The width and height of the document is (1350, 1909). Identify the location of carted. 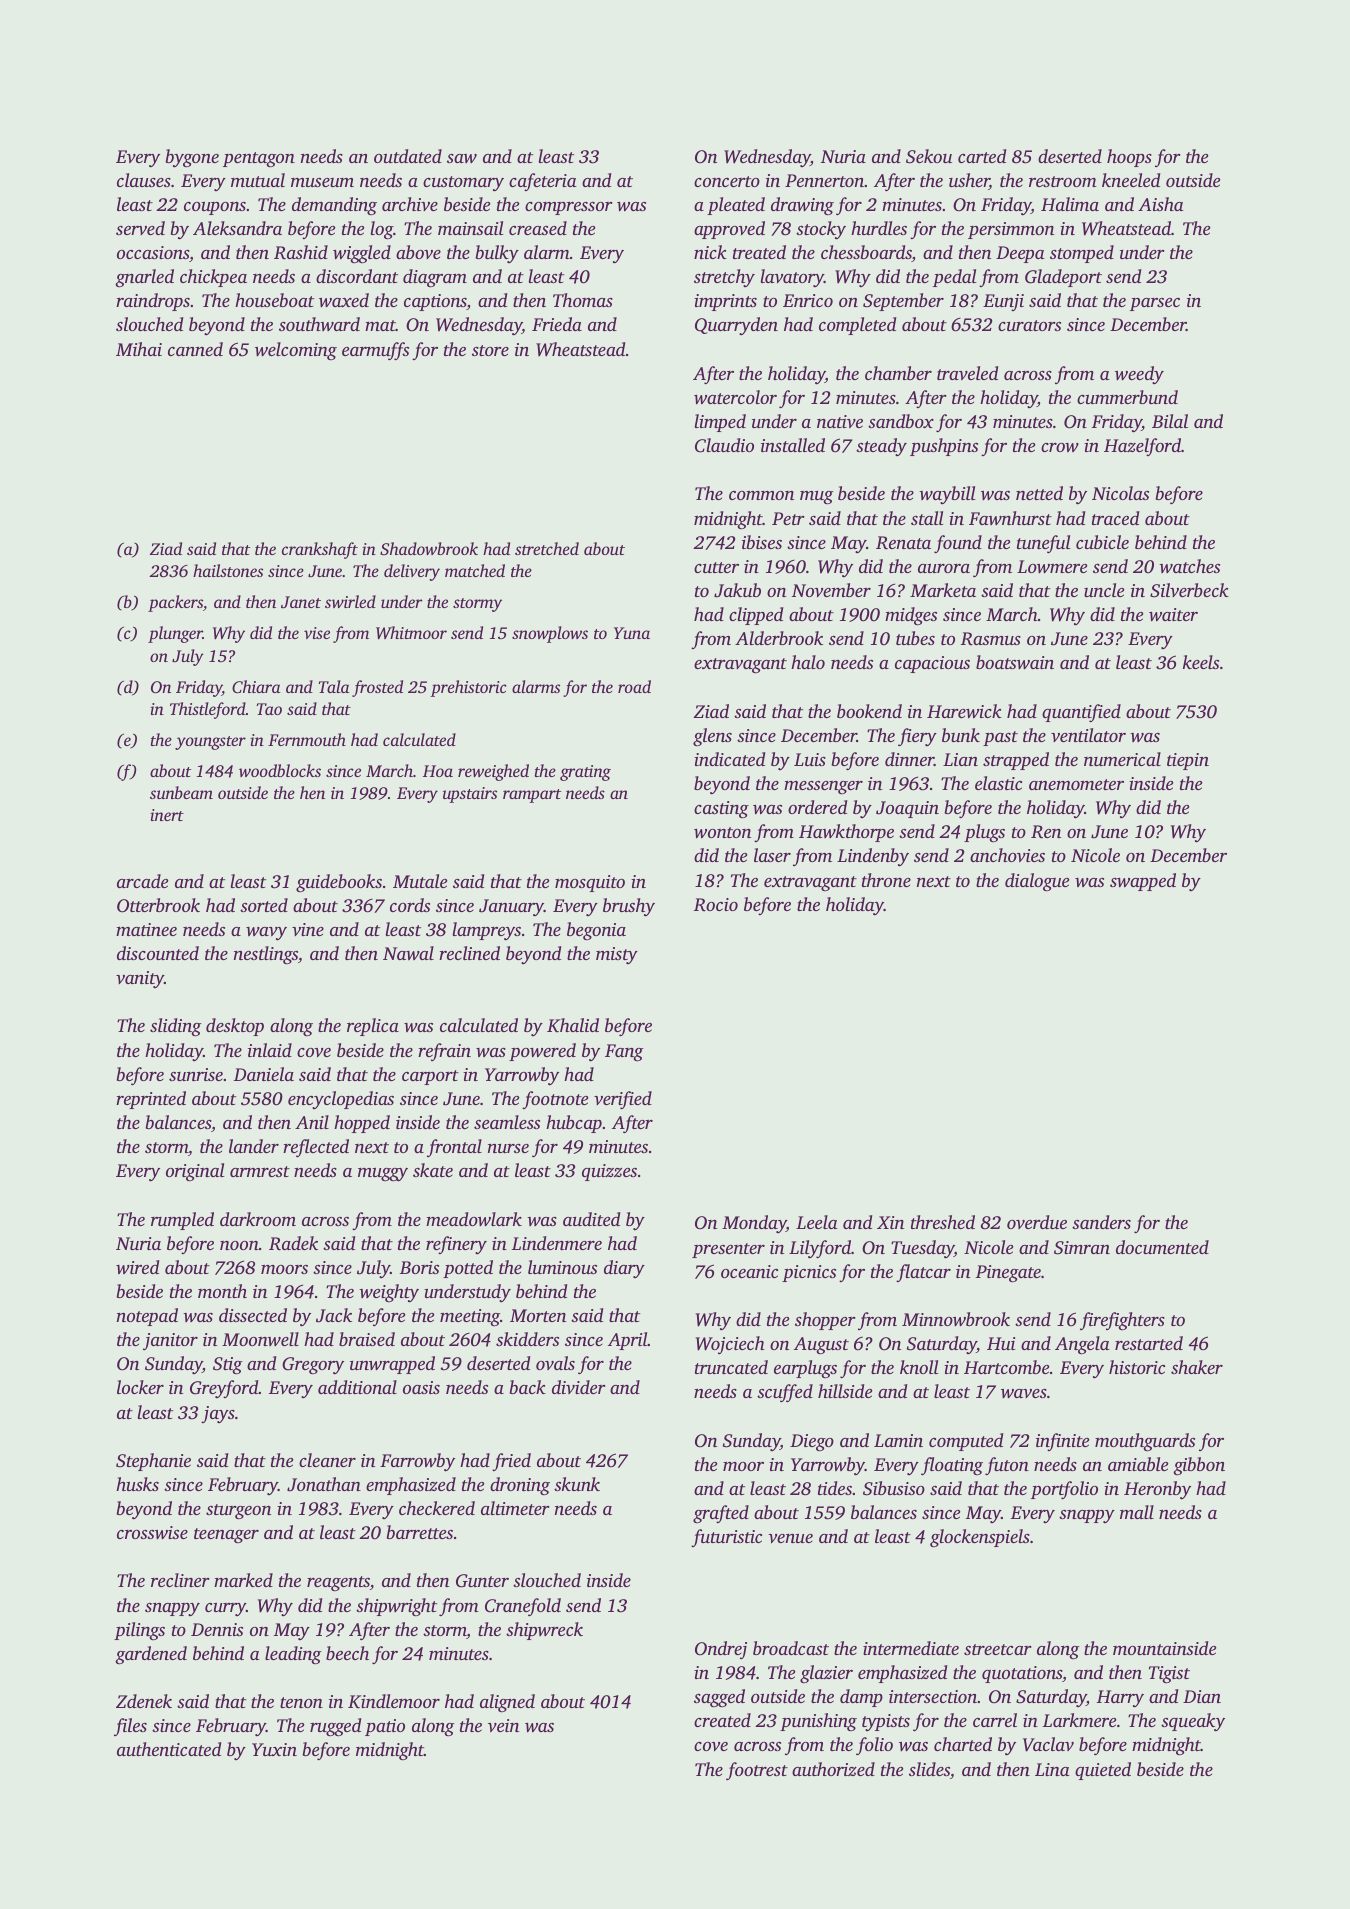
(982, 156).
